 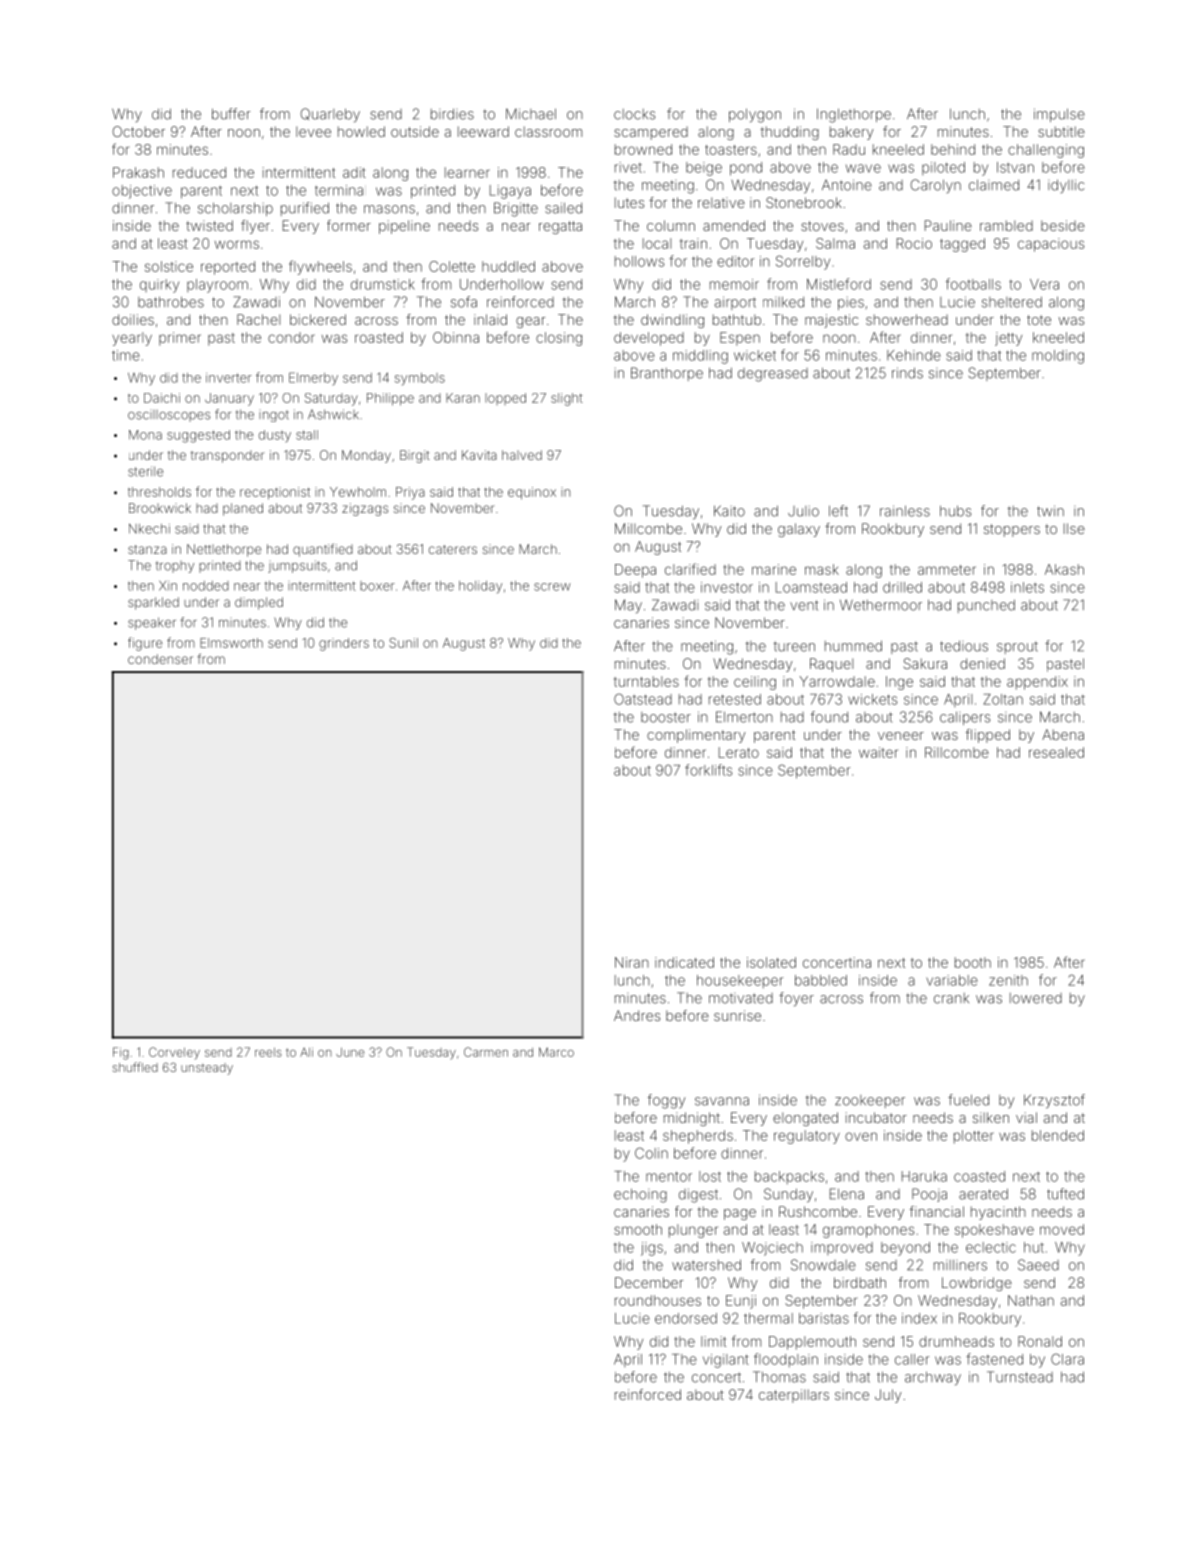 I want to click on condenser, so click(x=160, y=659).
